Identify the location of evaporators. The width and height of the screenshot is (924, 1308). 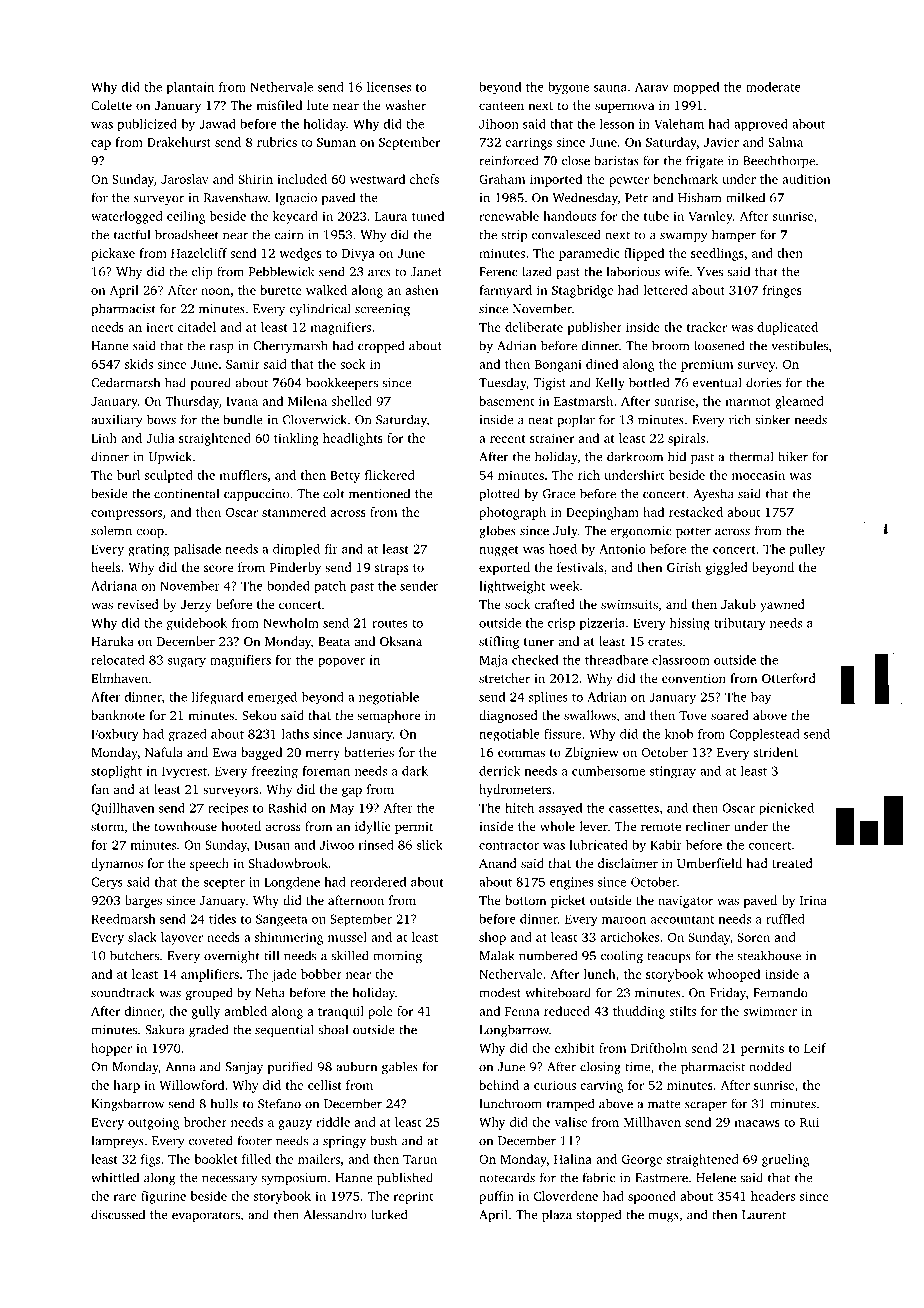
(206, 1216).
